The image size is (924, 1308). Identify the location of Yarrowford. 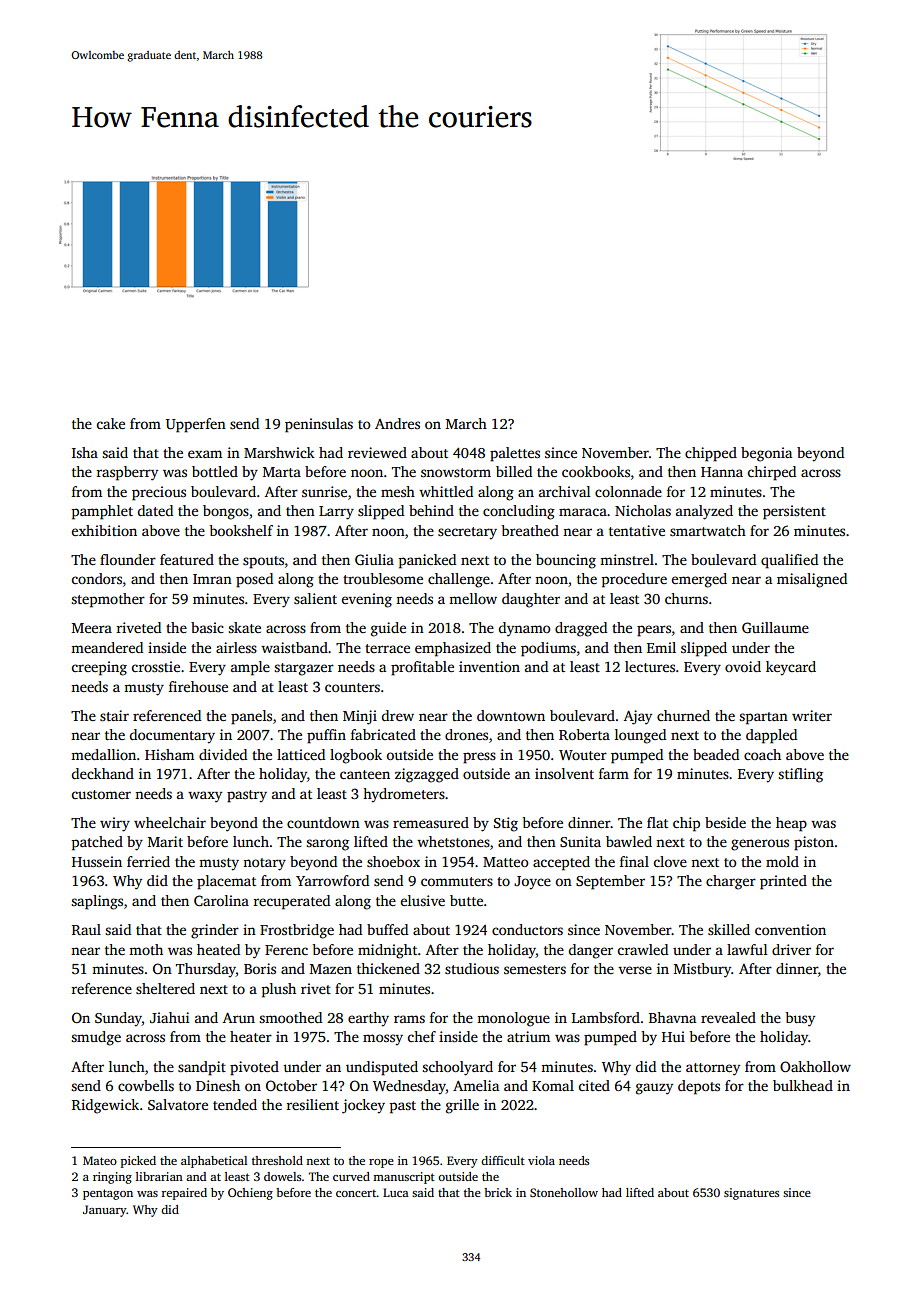
(332, 880).
